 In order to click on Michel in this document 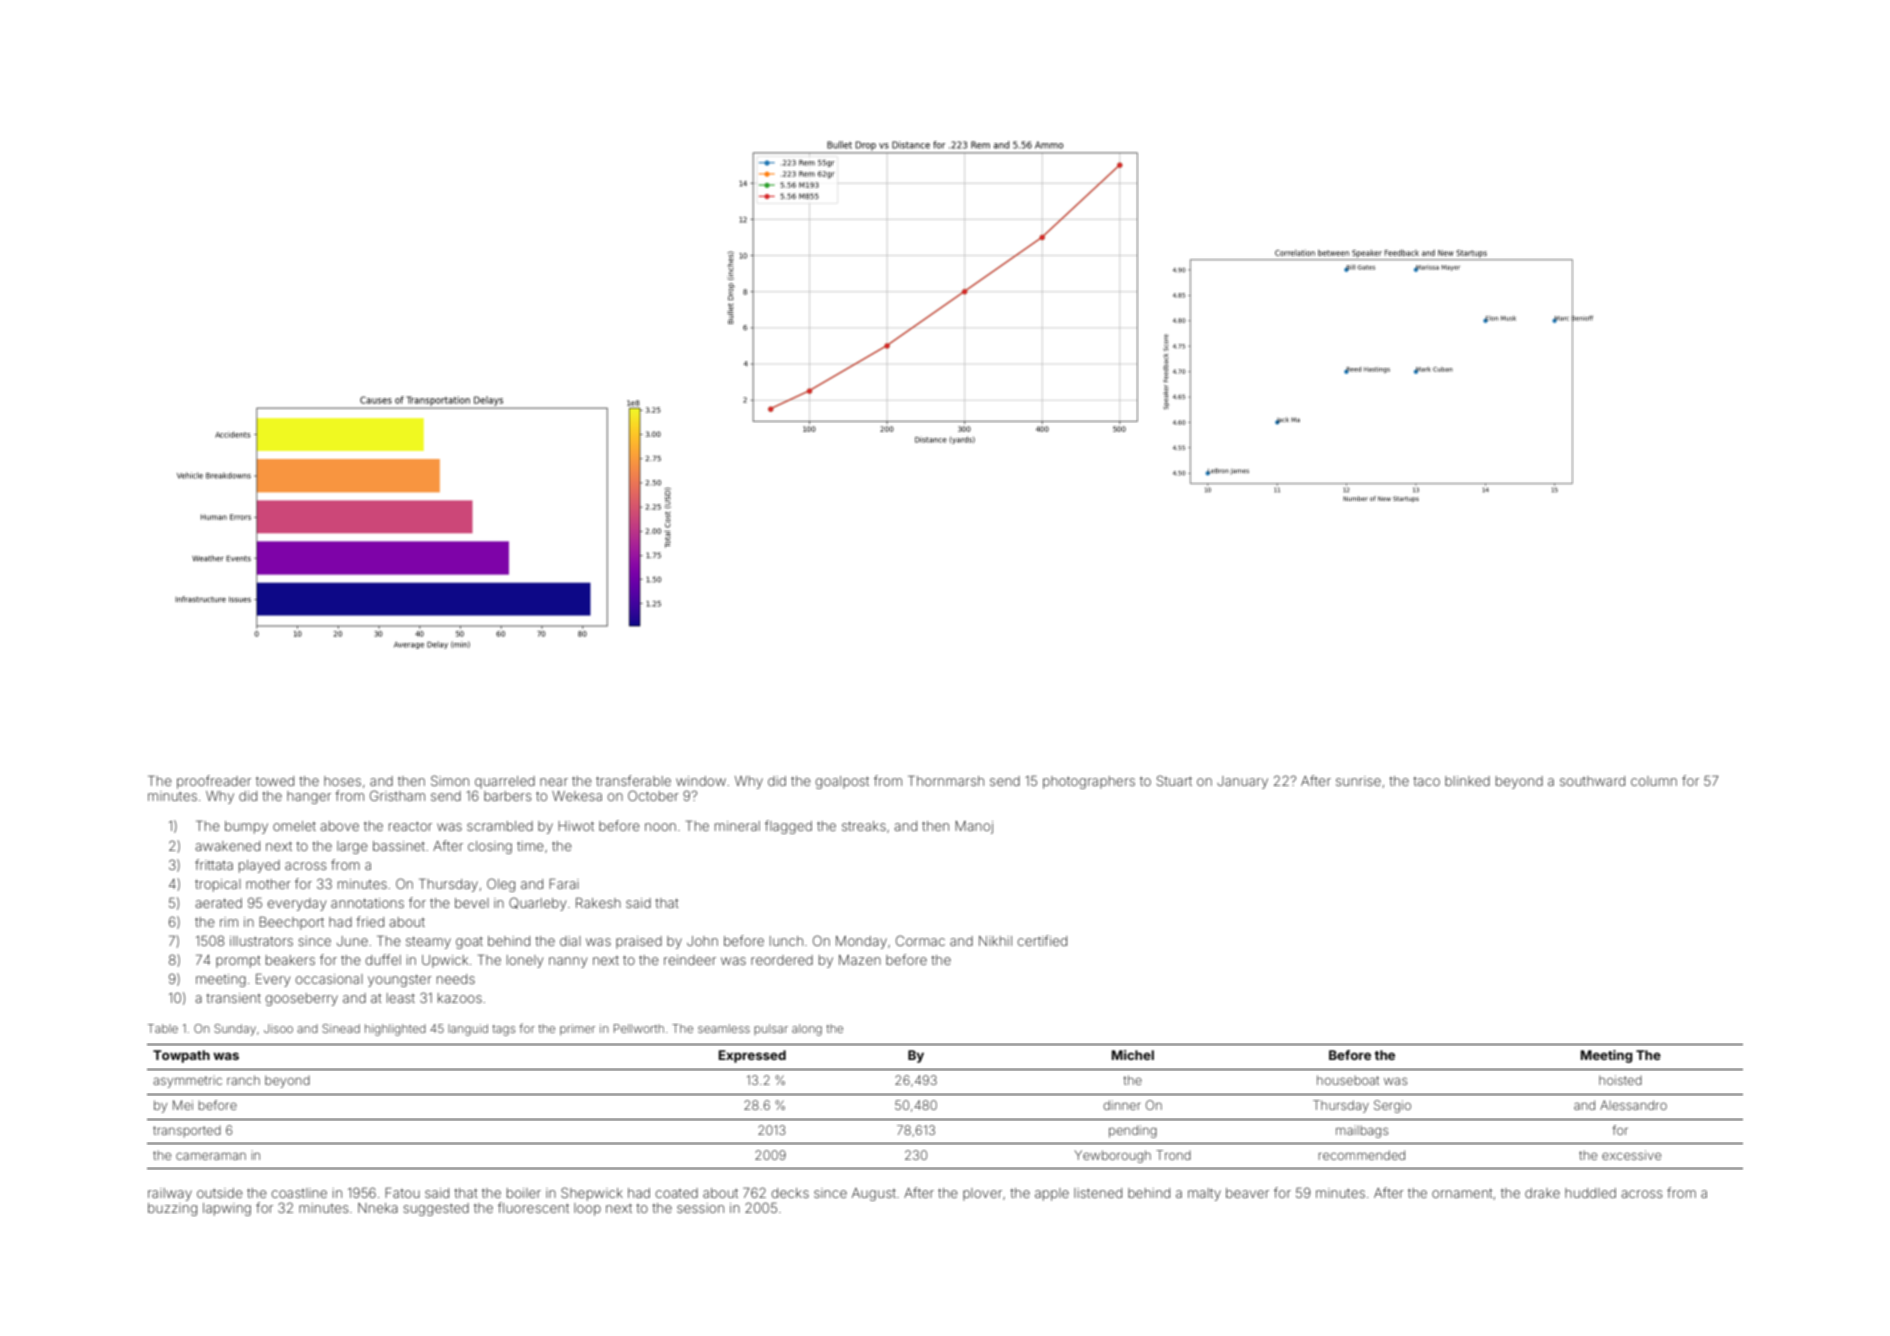, I will do `click(1133, 1055)`.
